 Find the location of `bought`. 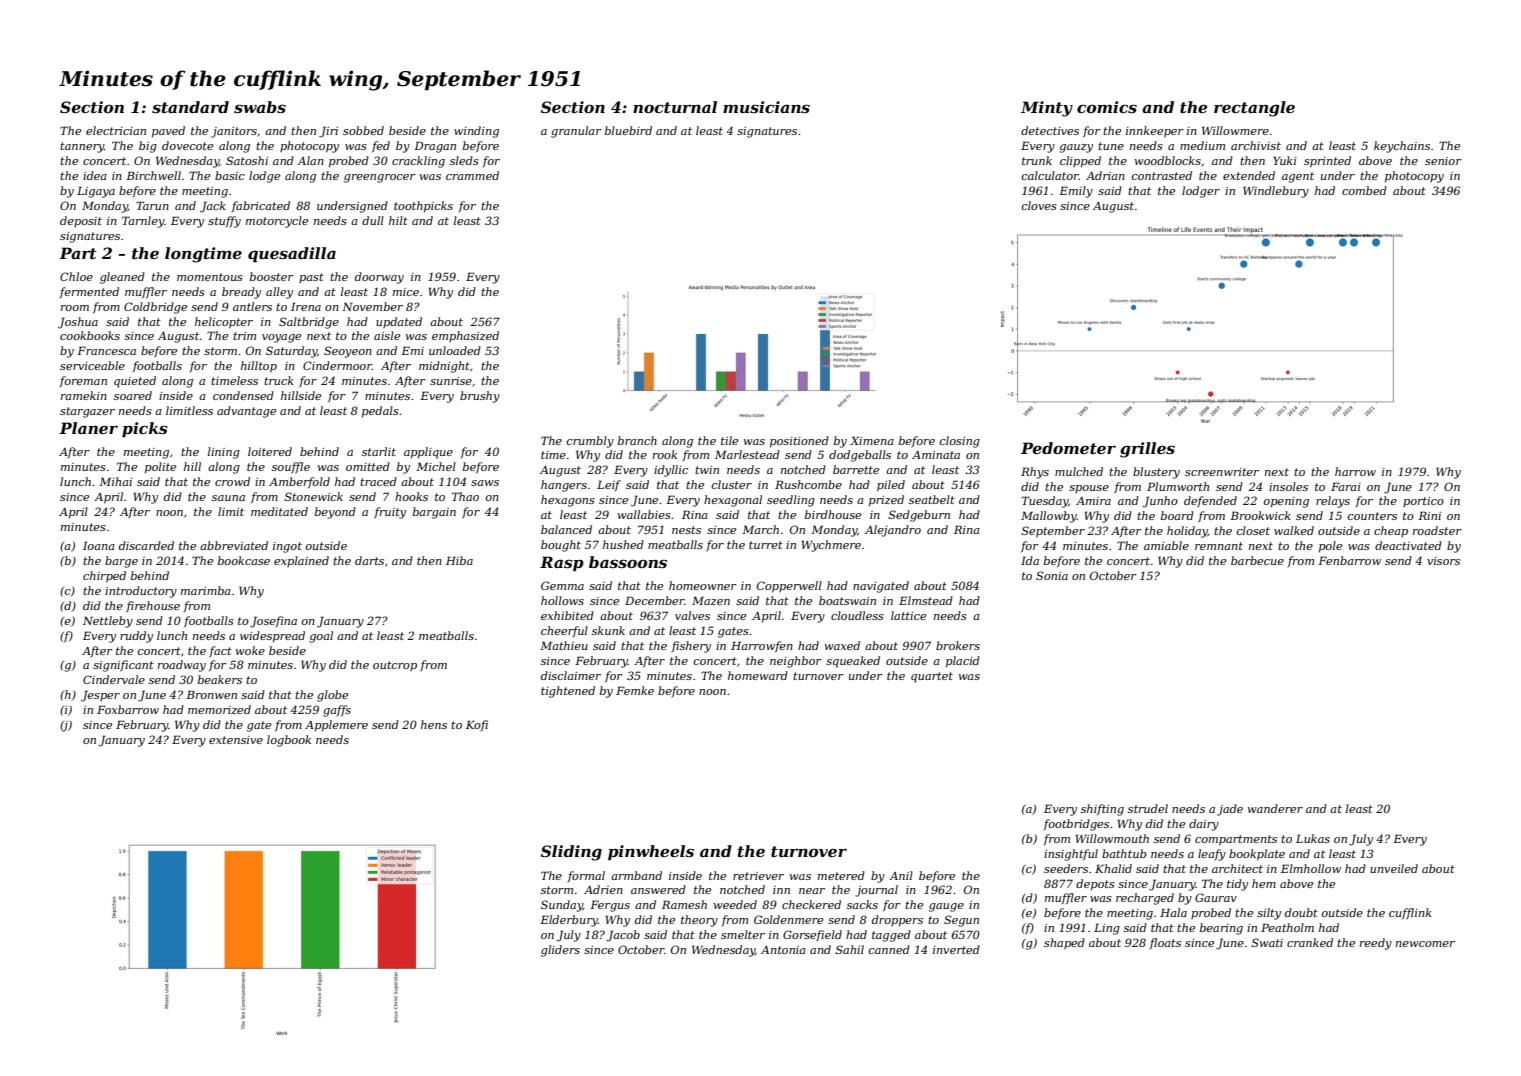

bought is located at coordinates (561, 546).
